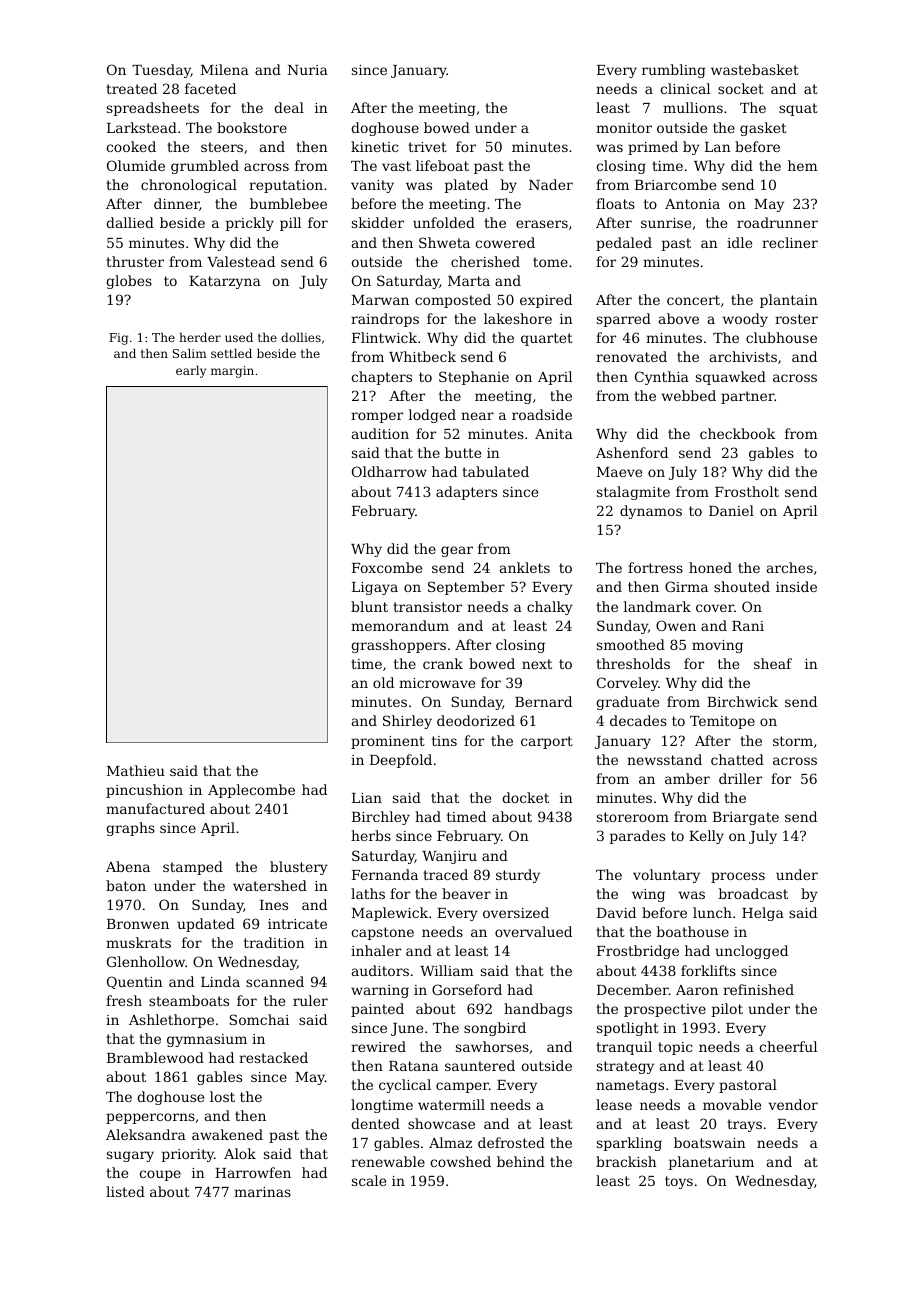 Image resolution: width=924 pixels, height=1308 pixels. What do you see at coordinates (743, 356) in the screenshot?
I see `archivists` at bounding box center [743, 356].
